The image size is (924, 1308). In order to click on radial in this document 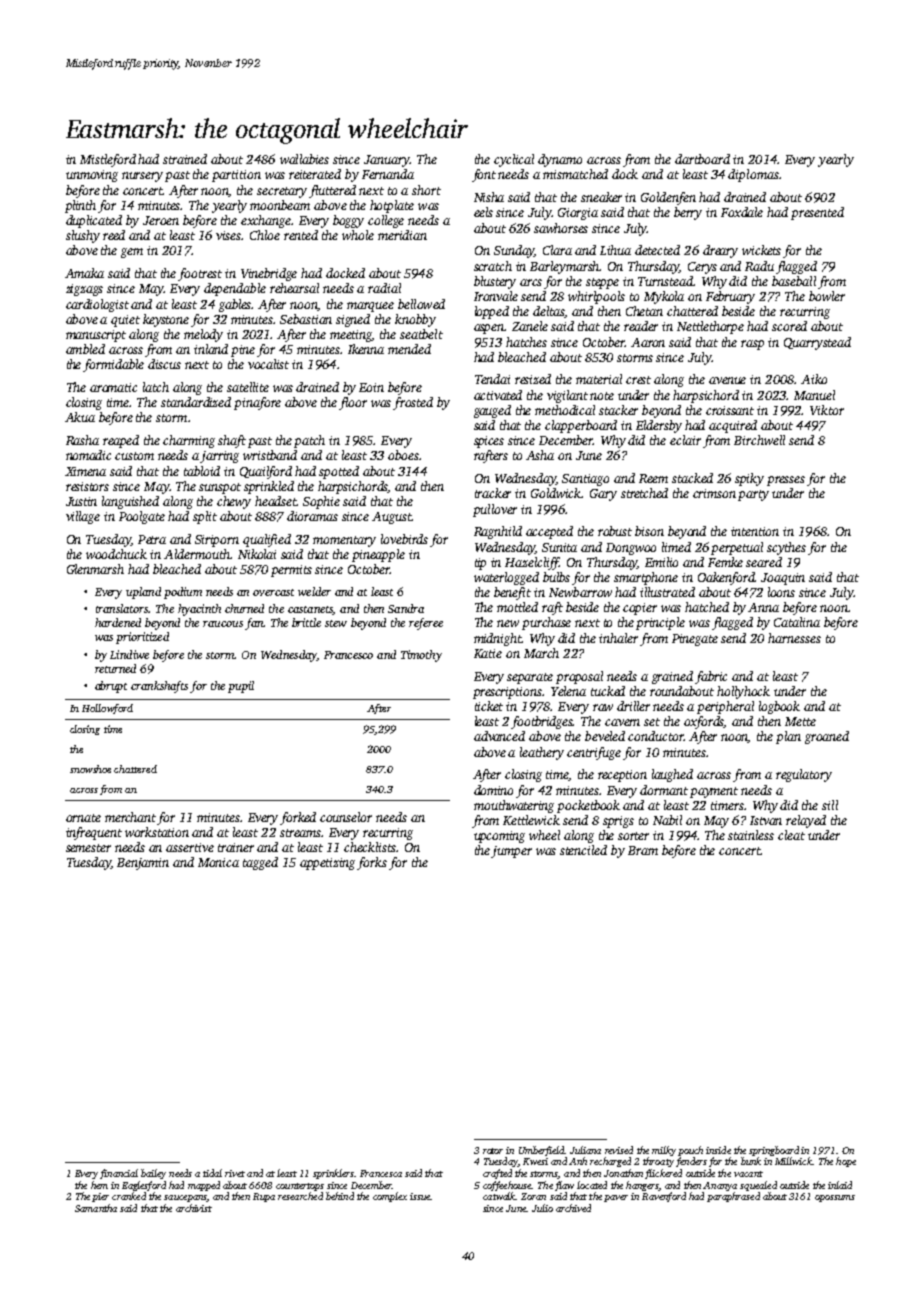, I will do `click(384, 288)`.
